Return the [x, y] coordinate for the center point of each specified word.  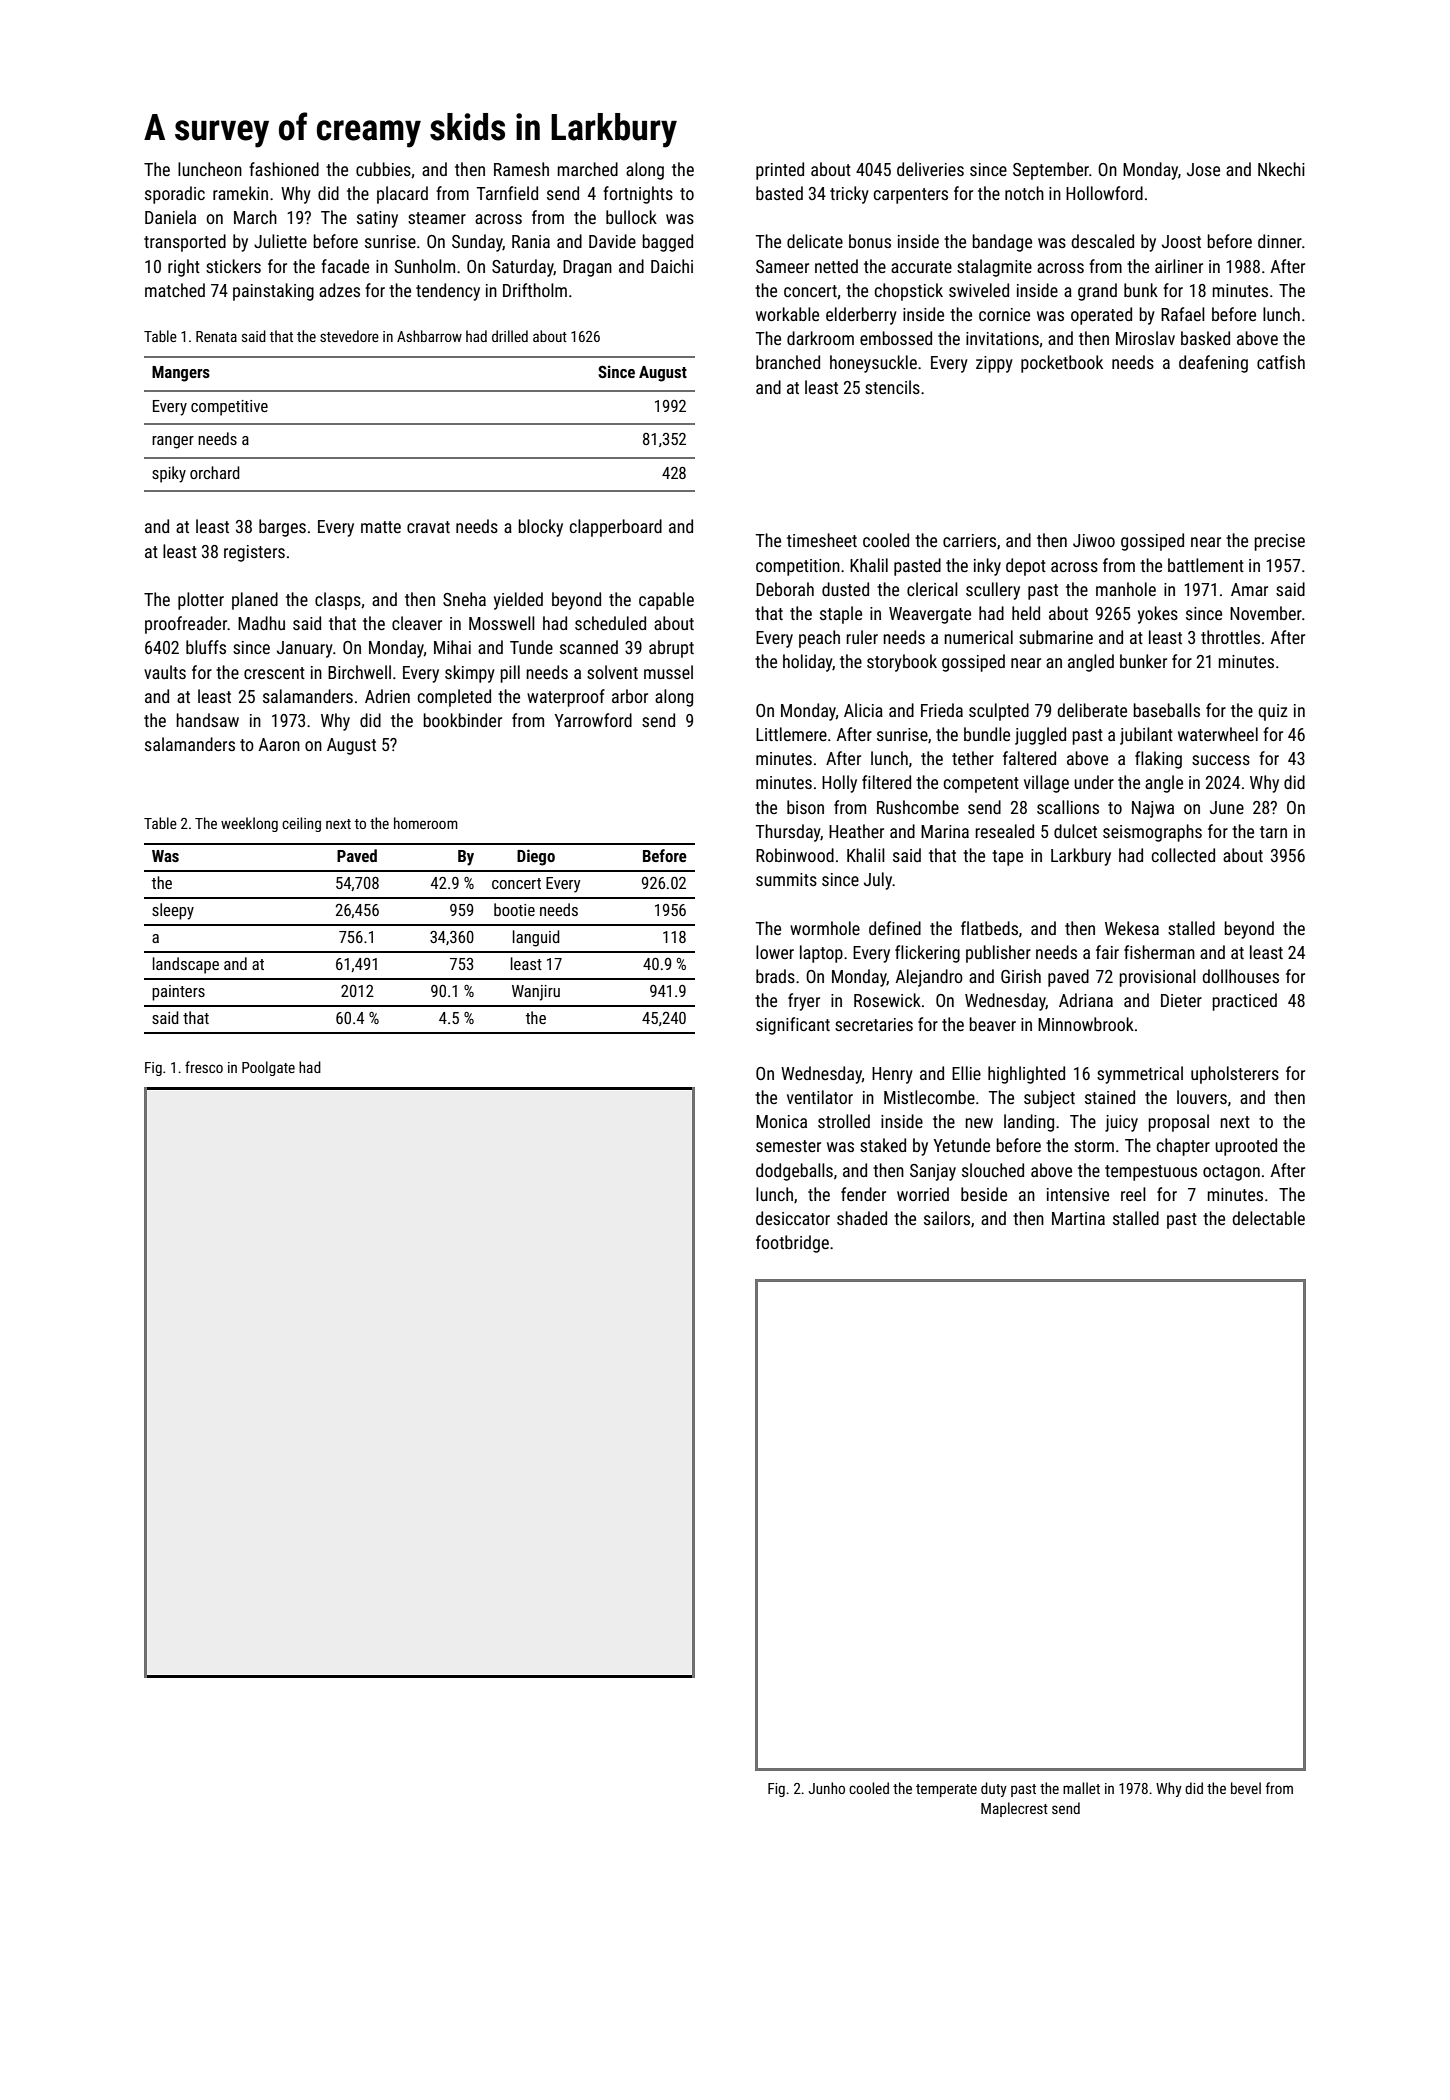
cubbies [383, 169]
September [1051, 171]
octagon [1231, 1173]
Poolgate [268, 1068]
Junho [827, 1788]
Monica [781, 1121]
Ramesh [521, 169]
